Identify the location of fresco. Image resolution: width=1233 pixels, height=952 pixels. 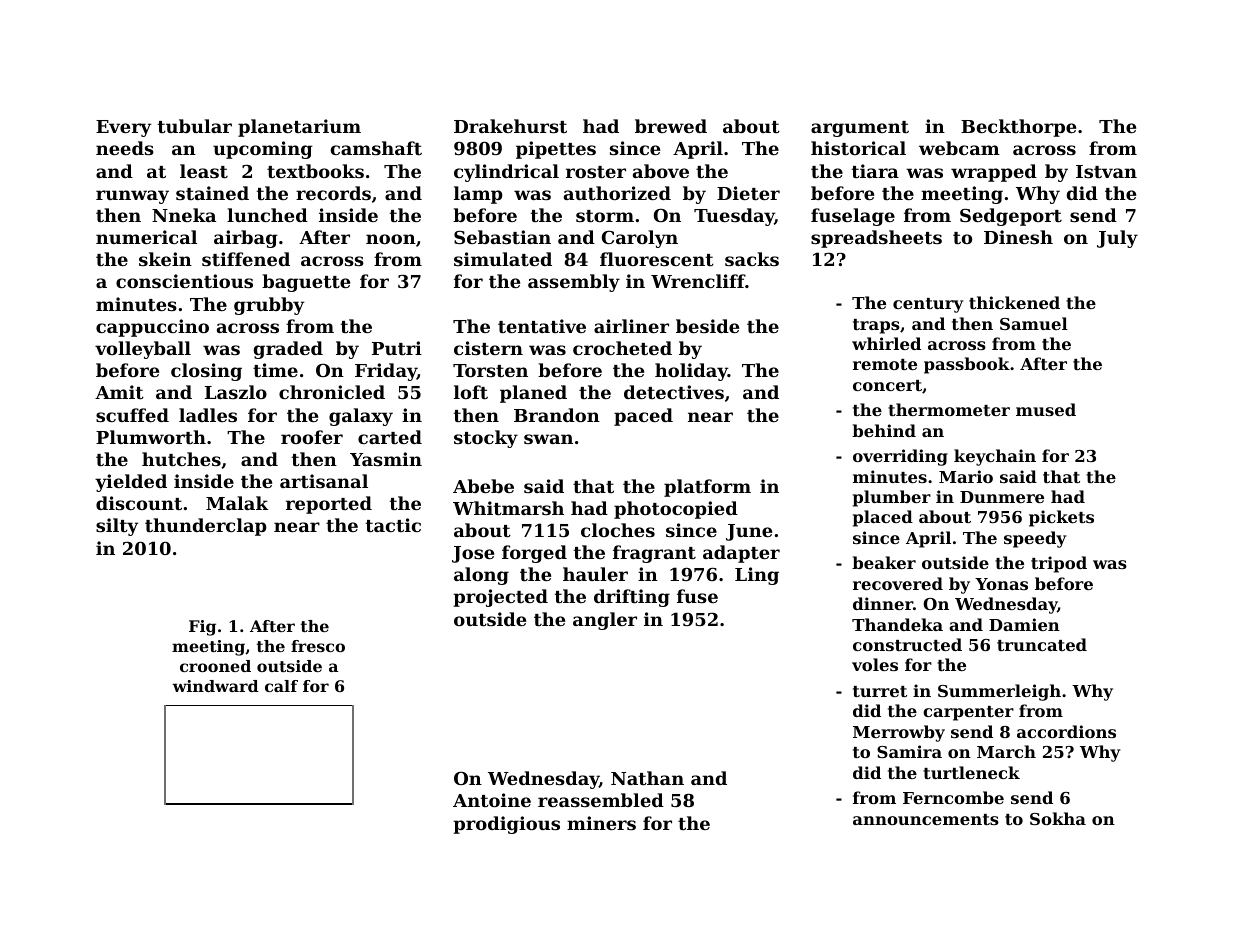
(318, 646).
